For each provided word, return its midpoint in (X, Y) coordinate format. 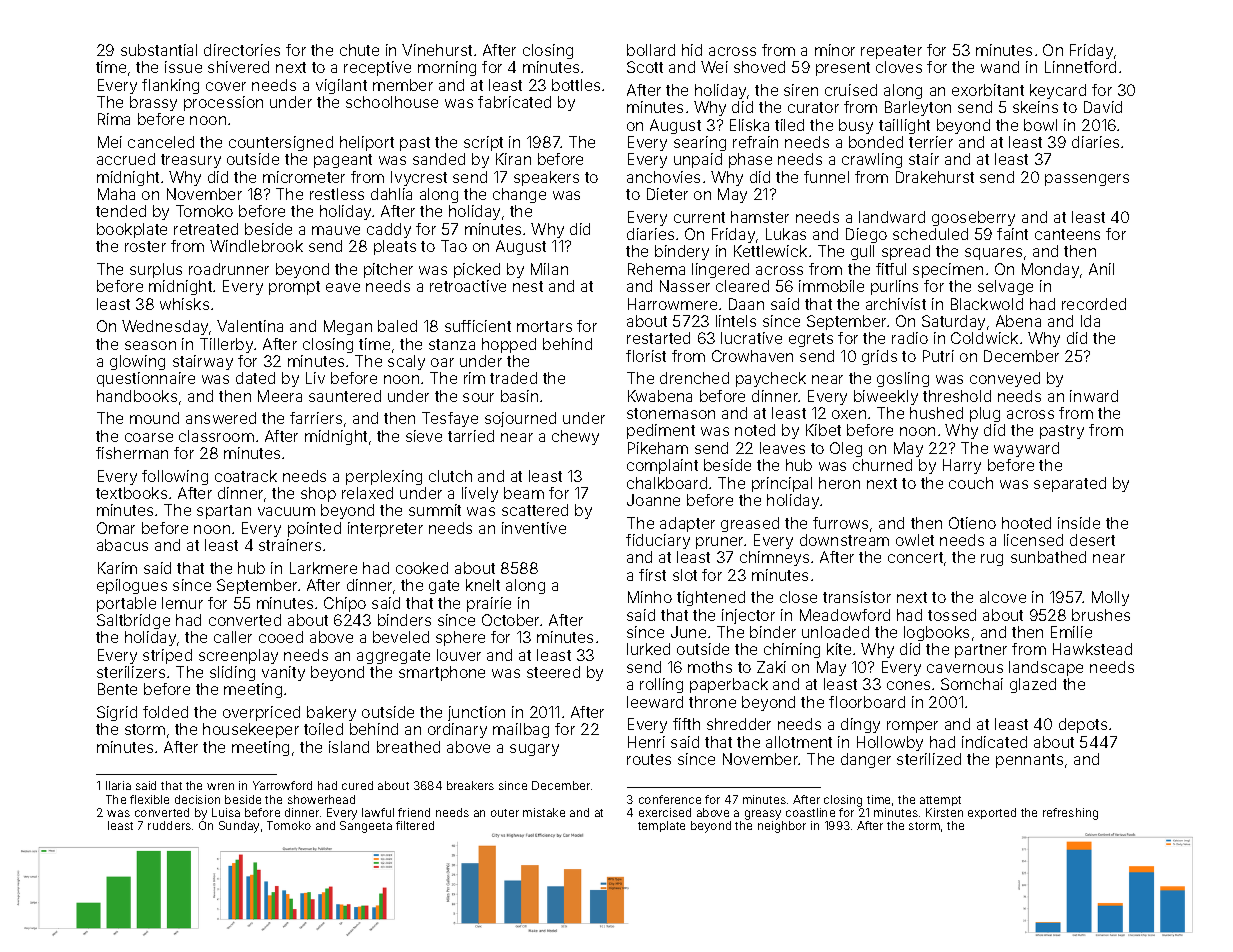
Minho (650, 597)
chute (359, 50)
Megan (348, 327)
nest (528, 286)
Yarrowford (282, 785)
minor (835, 50)
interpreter (385, 529)
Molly (1110, 598)
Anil (1101, 269)
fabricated (514, 102)
